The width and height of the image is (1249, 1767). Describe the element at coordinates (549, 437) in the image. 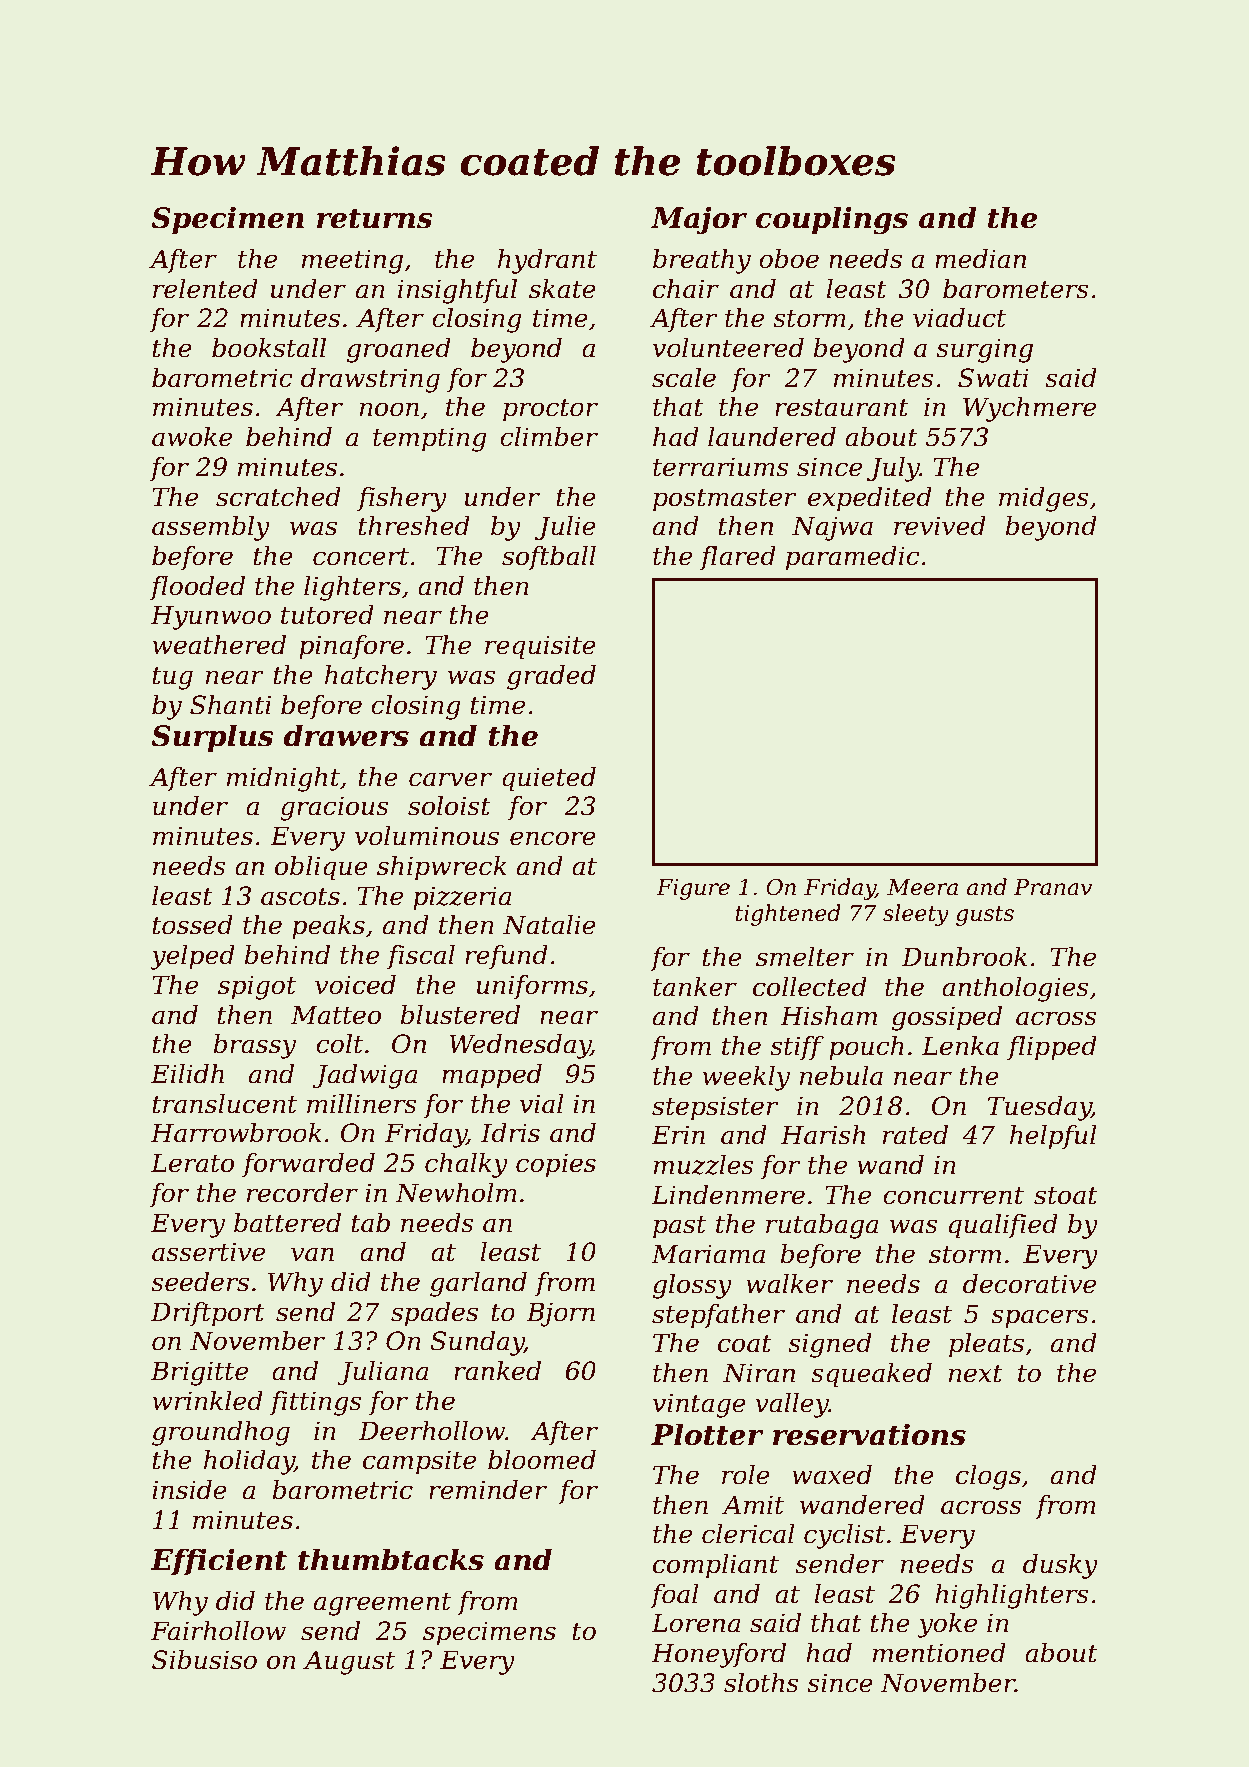

I see `climber` at that location.
